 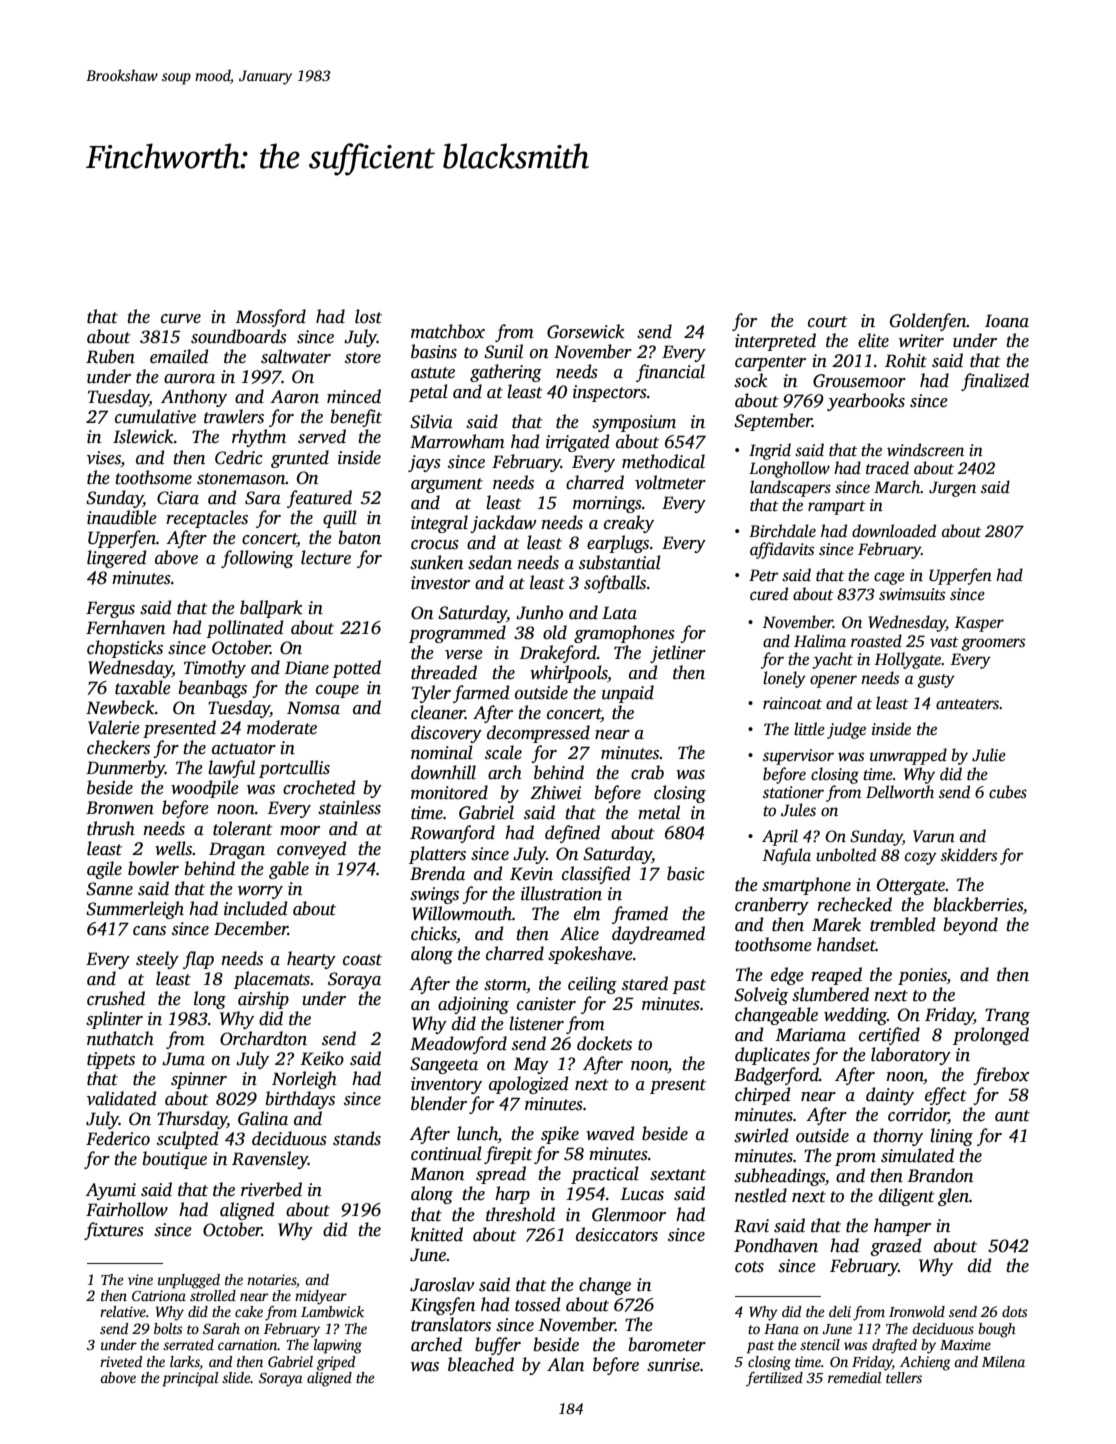 I want to click on investor, so click(x=440, y=583).
